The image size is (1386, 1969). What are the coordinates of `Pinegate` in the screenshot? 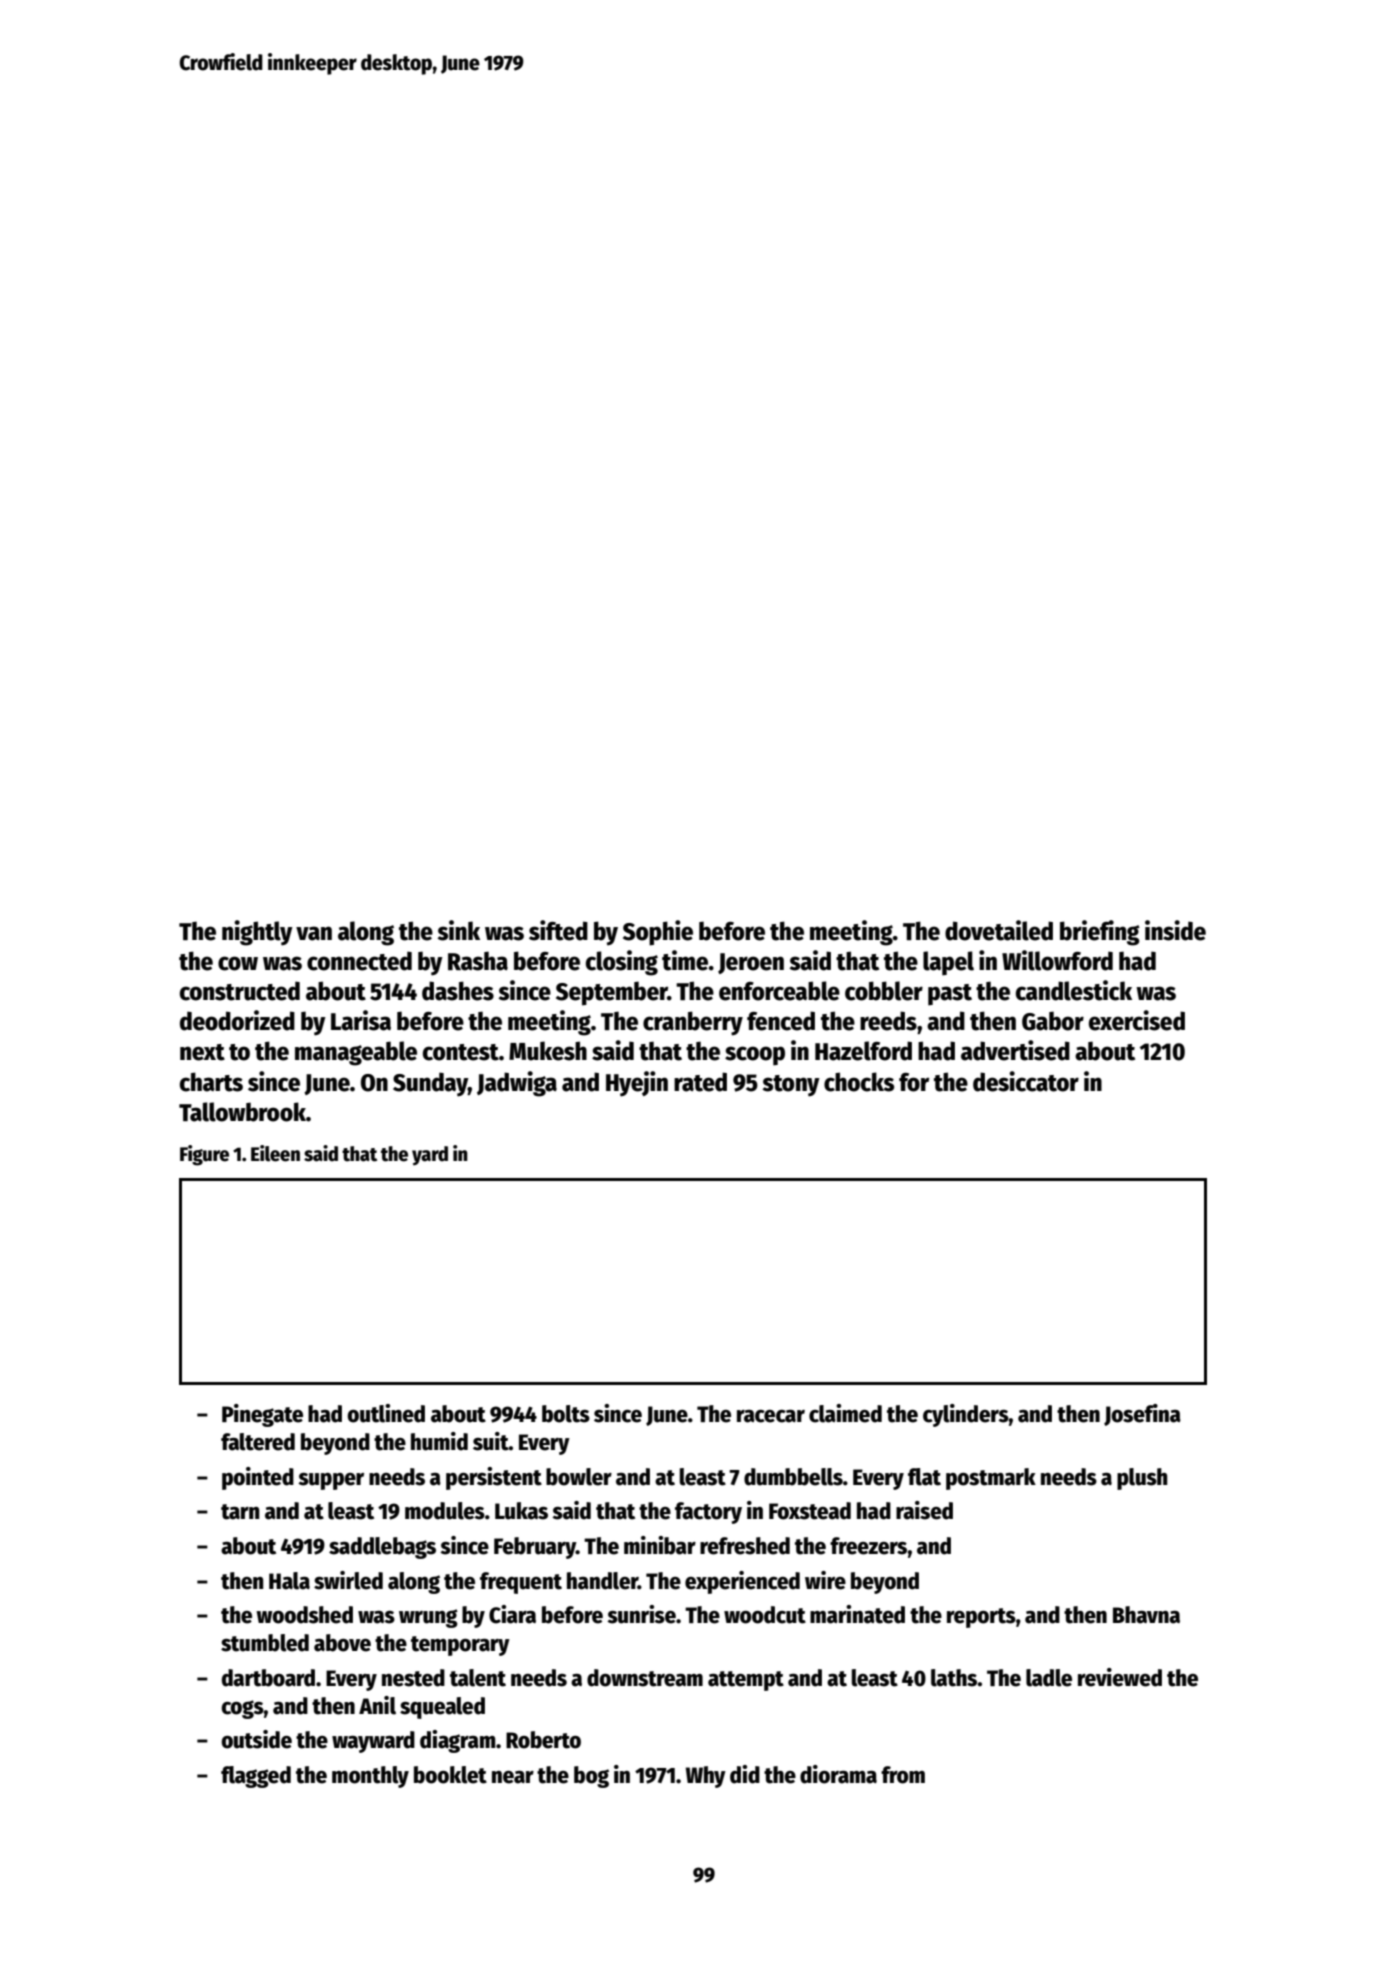 It's located at (262, 1415).
